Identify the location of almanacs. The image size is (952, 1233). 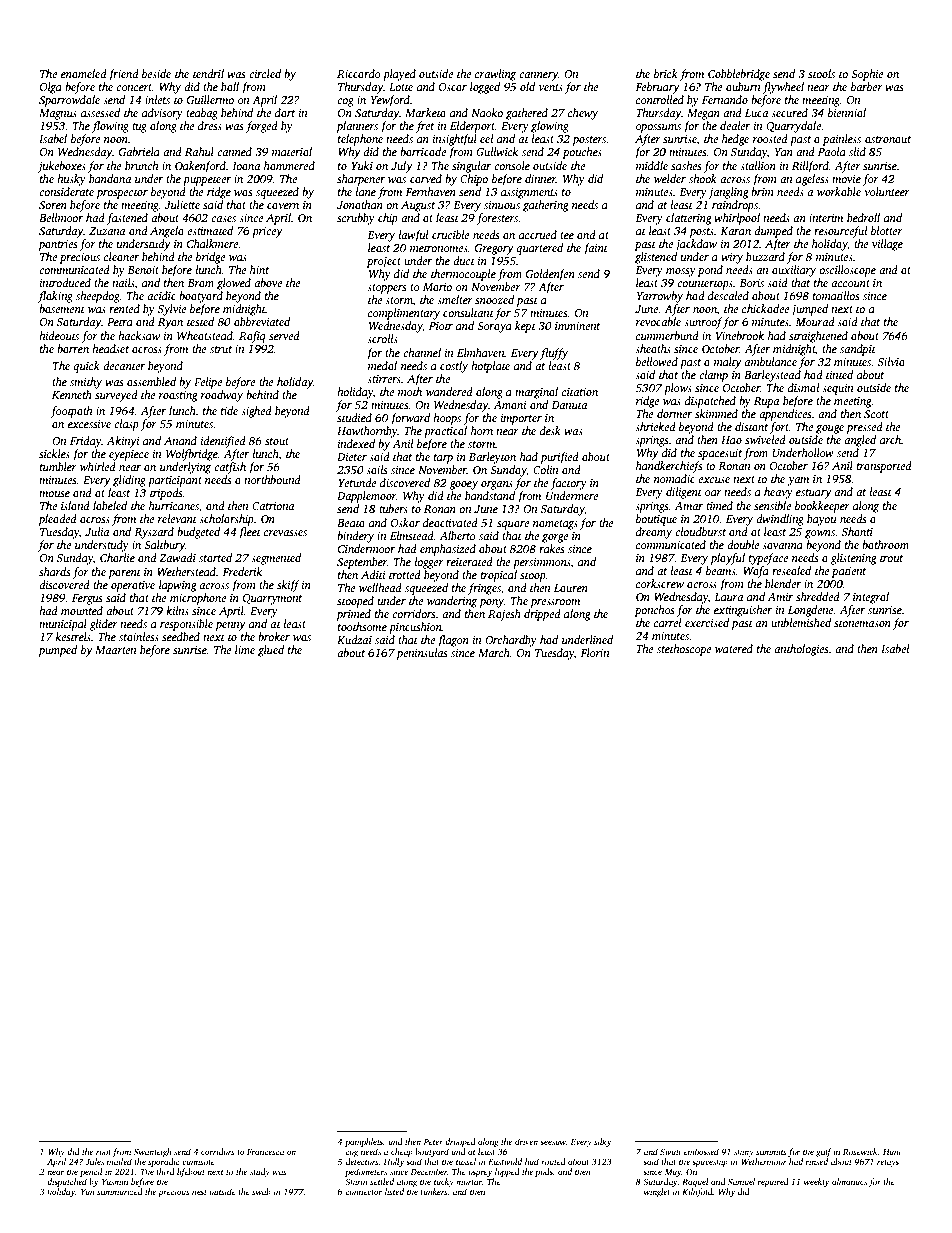
(849, 1181).
